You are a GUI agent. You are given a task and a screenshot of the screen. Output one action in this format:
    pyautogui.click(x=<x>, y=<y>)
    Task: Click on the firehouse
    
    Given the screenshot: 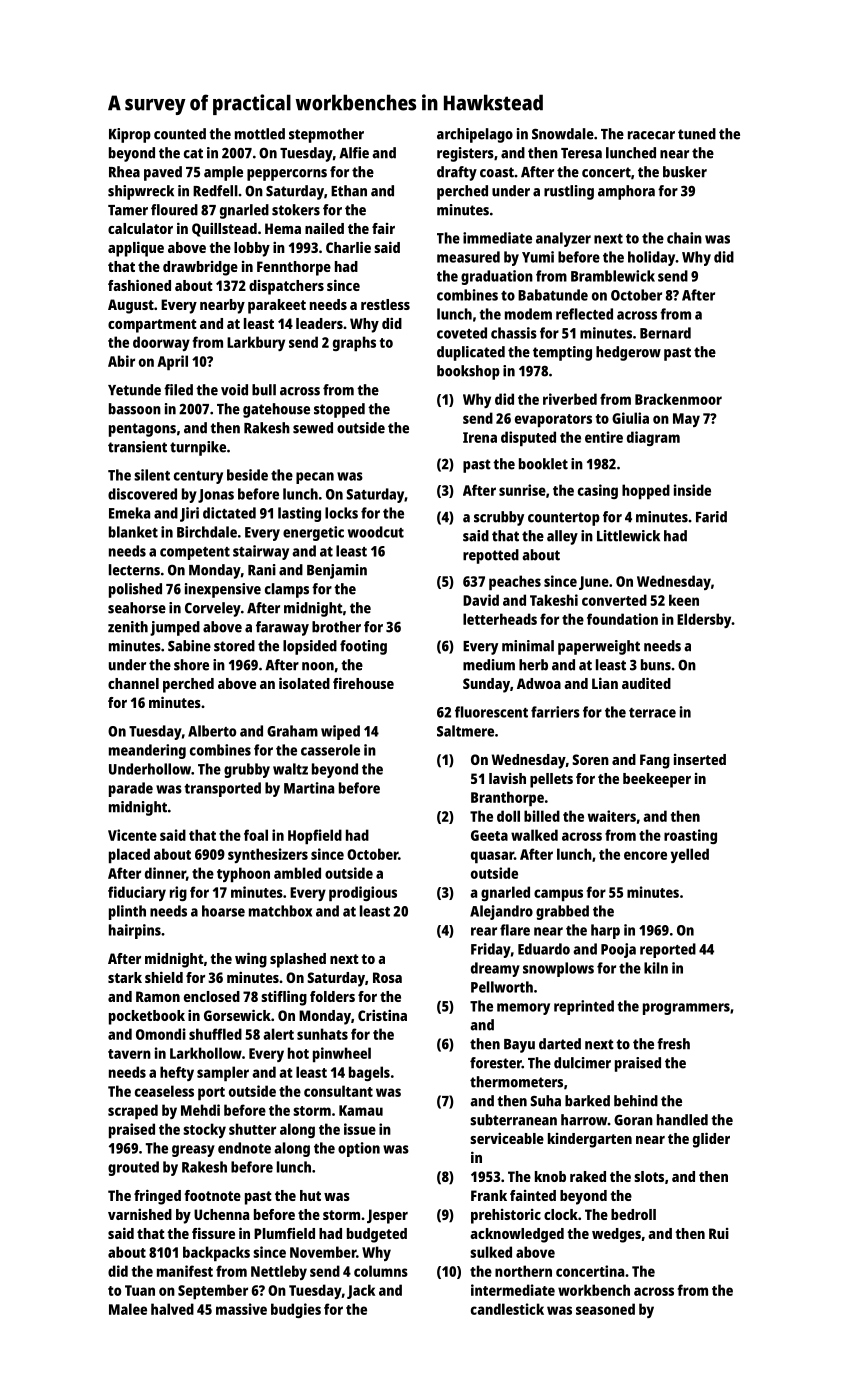 What is the action you would take?
    pyautogui.click(x=363, y=683)
